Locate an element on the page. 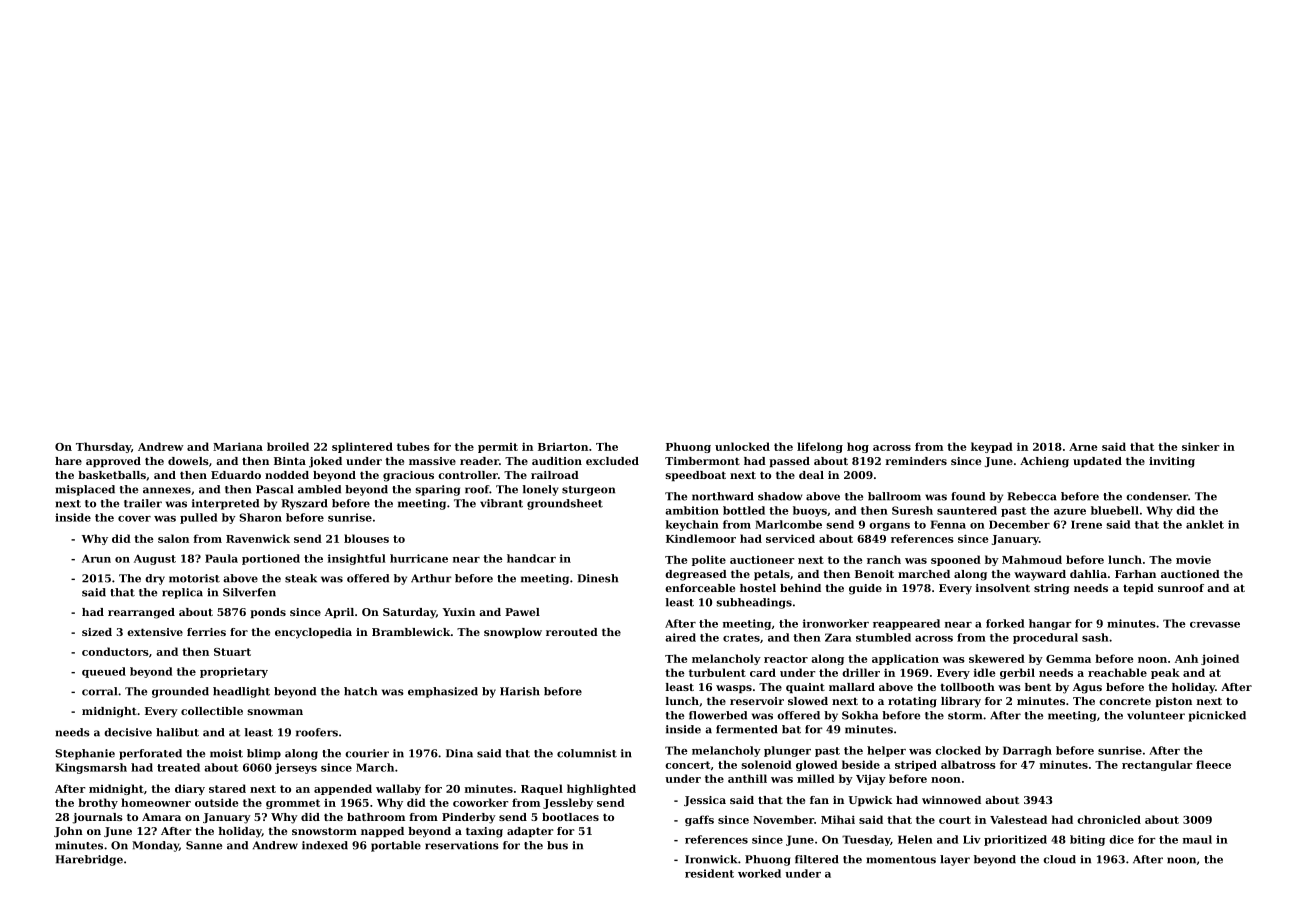 Image resolution: width=1308 pixels, height=924 pixels. chronicled is located at coordinates (1109, 819).
